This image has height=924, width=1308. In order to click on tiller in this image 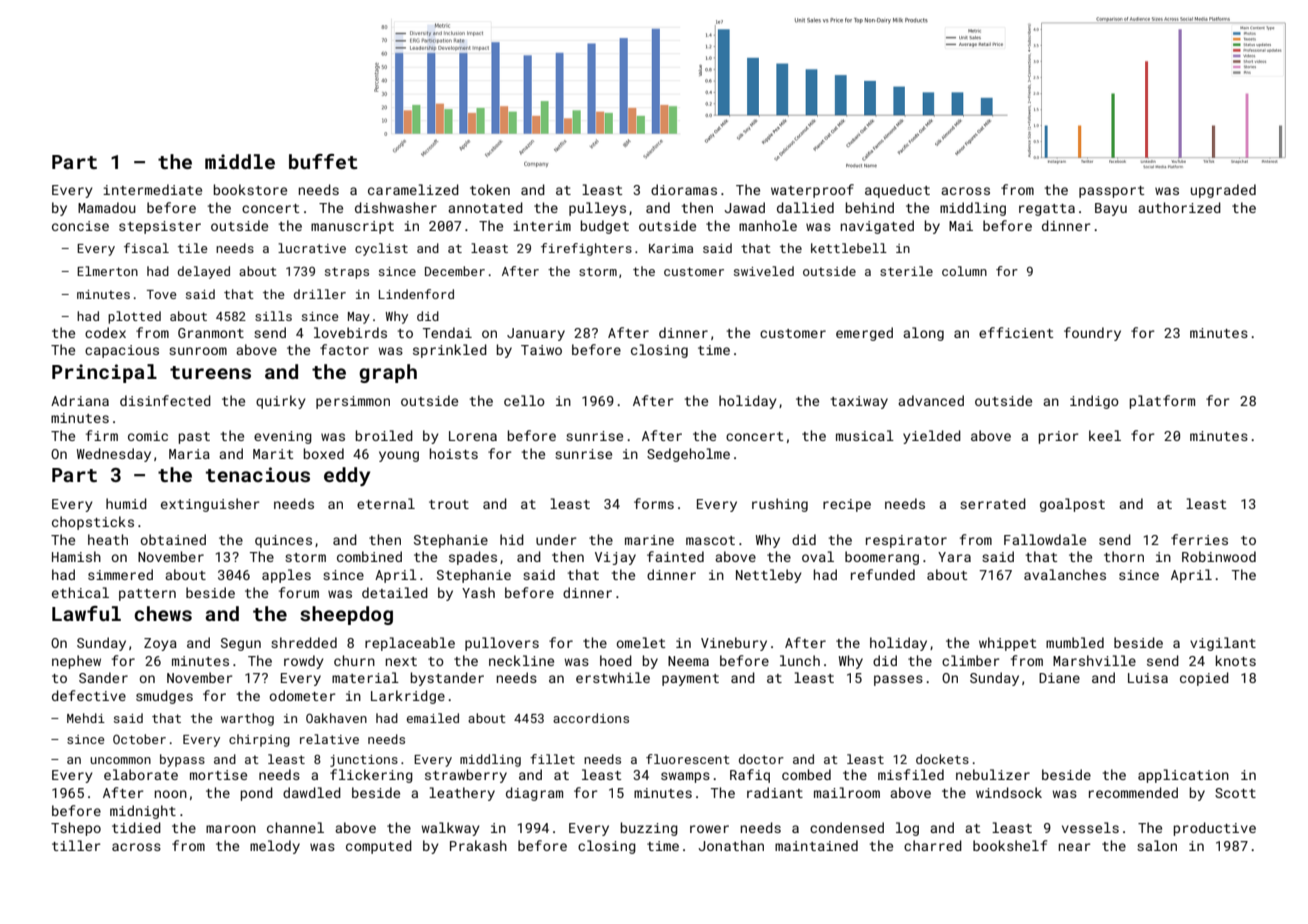, I will do `click(76, 845)`.
